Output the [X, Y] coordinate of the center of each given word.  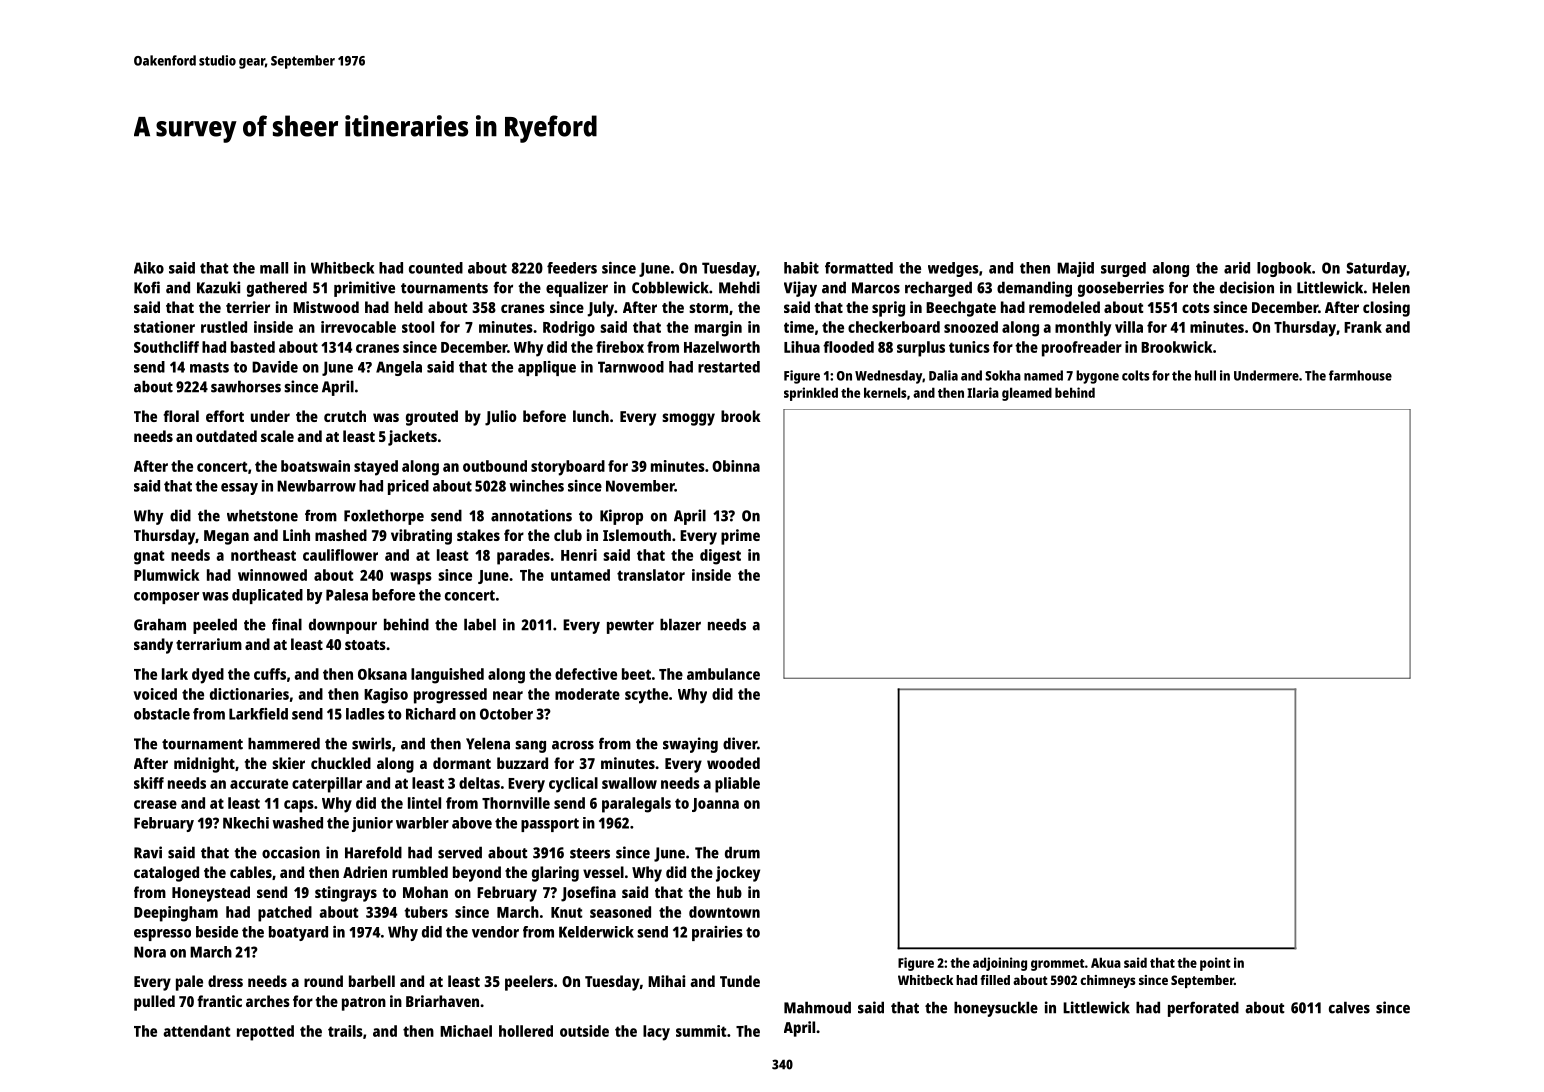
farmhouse [1360, 375]
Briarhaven [442, 1001]
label [480, 624]
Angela [399, 368]
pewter [630, 627]
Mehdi [739, 287]
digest [720, 557]
